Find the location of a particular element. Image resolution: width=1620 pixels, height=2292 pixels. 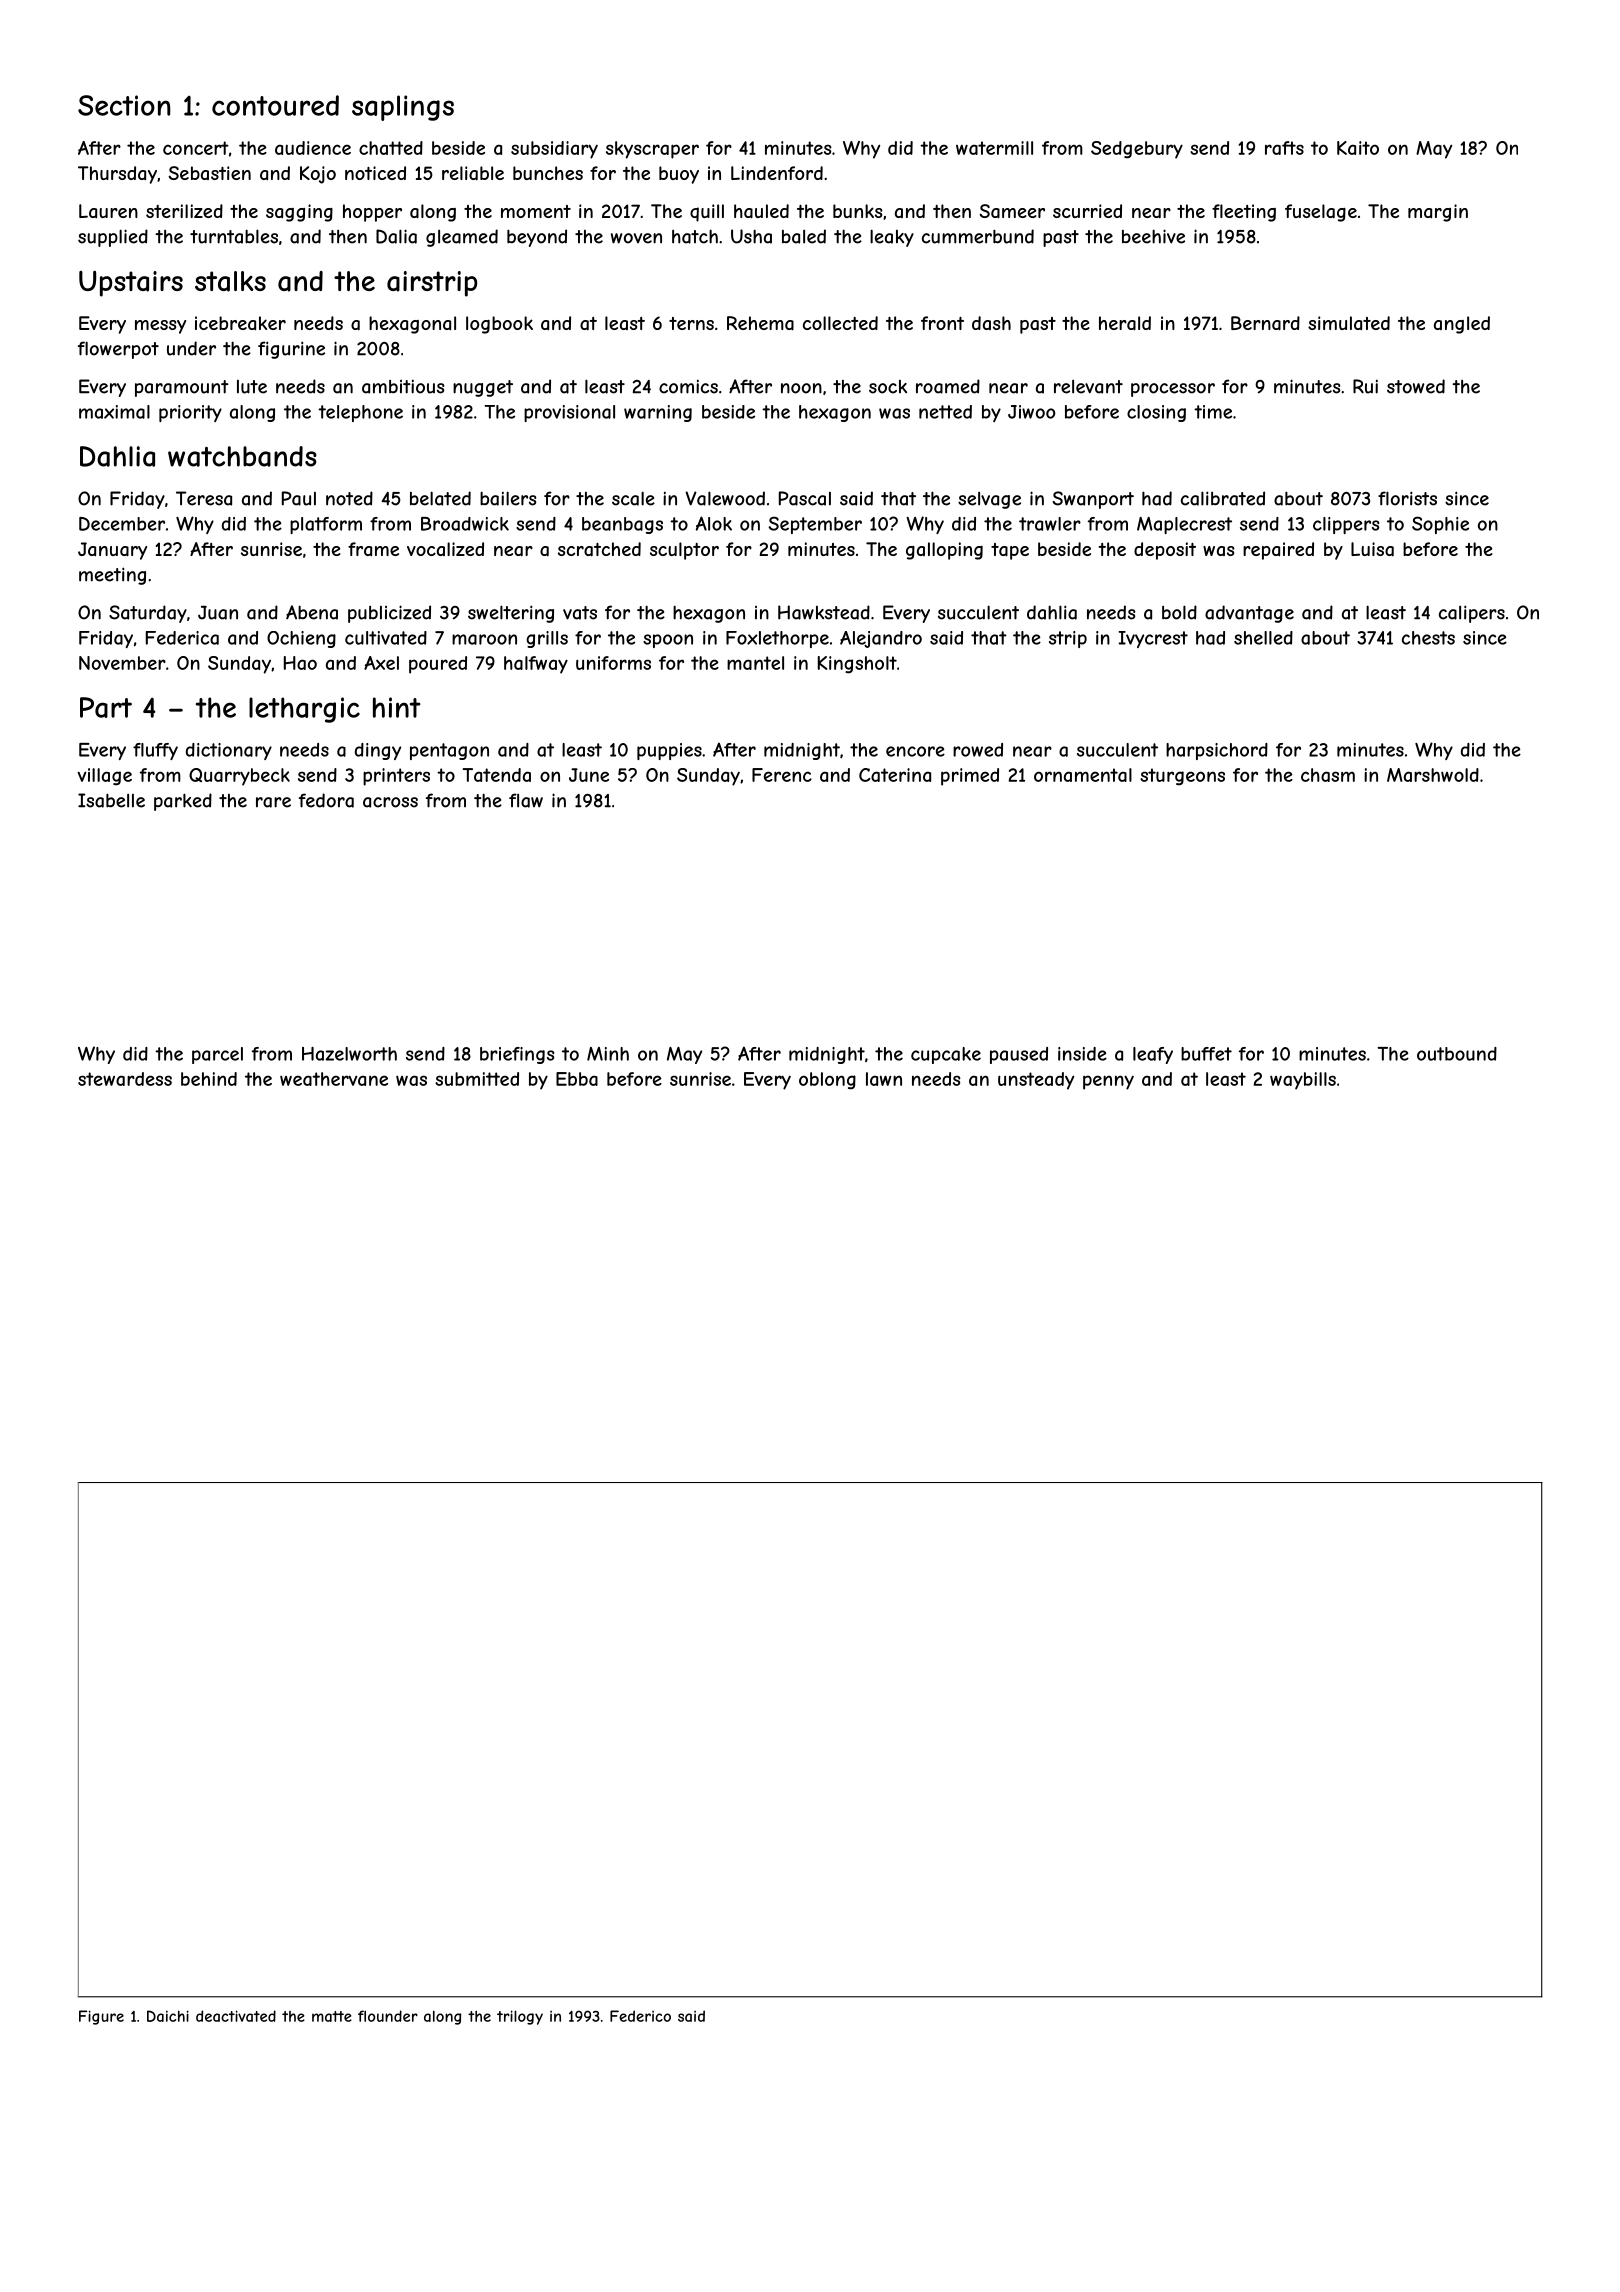

Caterina is located at coordinates (895, 775).
